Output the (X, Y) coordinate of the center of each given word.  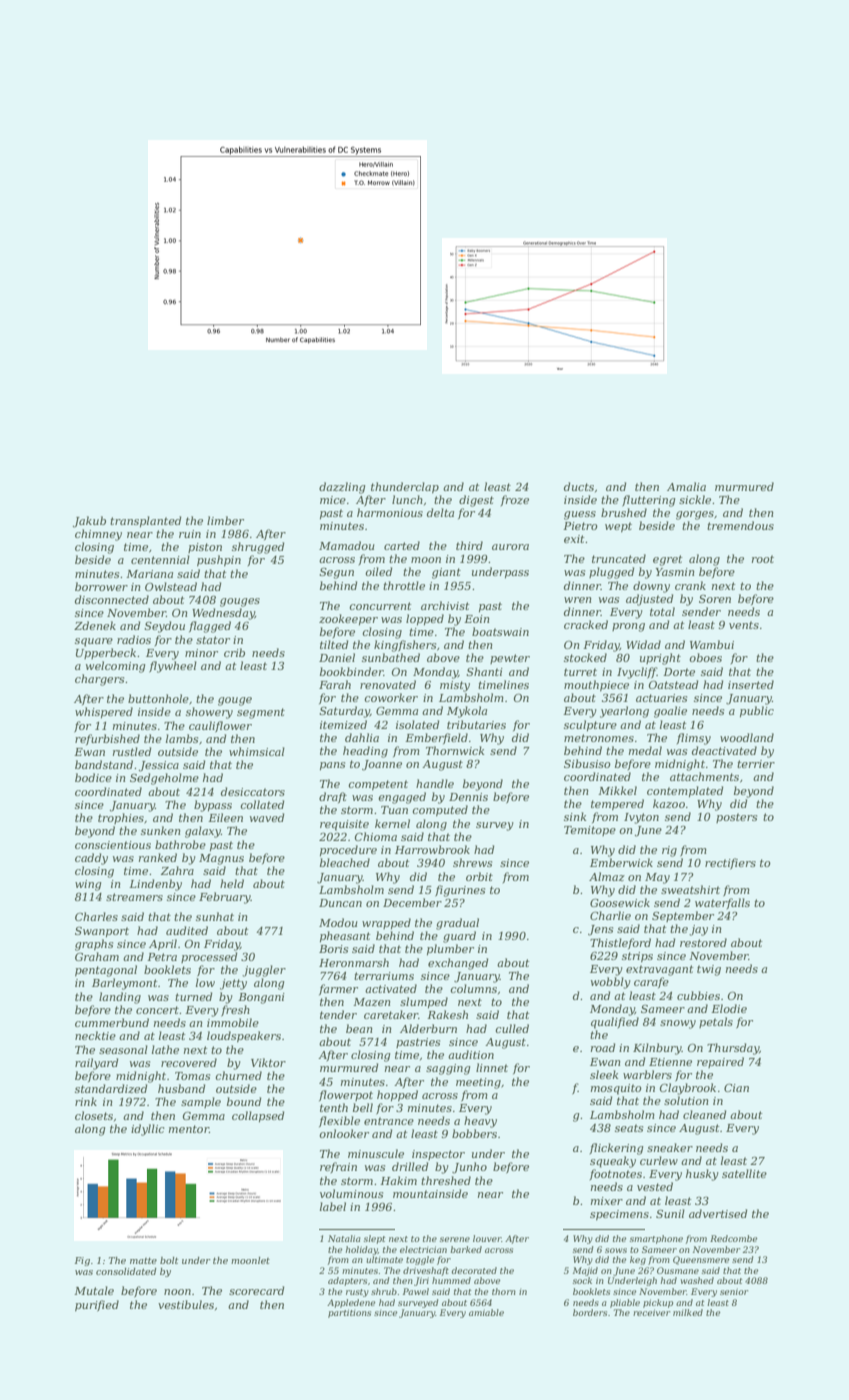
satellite (744, 1173)
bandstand (104, 764)
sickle (695, 499)
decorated (474, 1270)
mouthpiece (596, 685)
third (469, 545)
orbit (479, 876)
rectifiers (730, 863)
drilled (410, 1166)
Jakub (89, 522)
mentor (189, 1129)
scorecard (256, 1290)
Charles (96, 916)
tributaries (476, 724)
